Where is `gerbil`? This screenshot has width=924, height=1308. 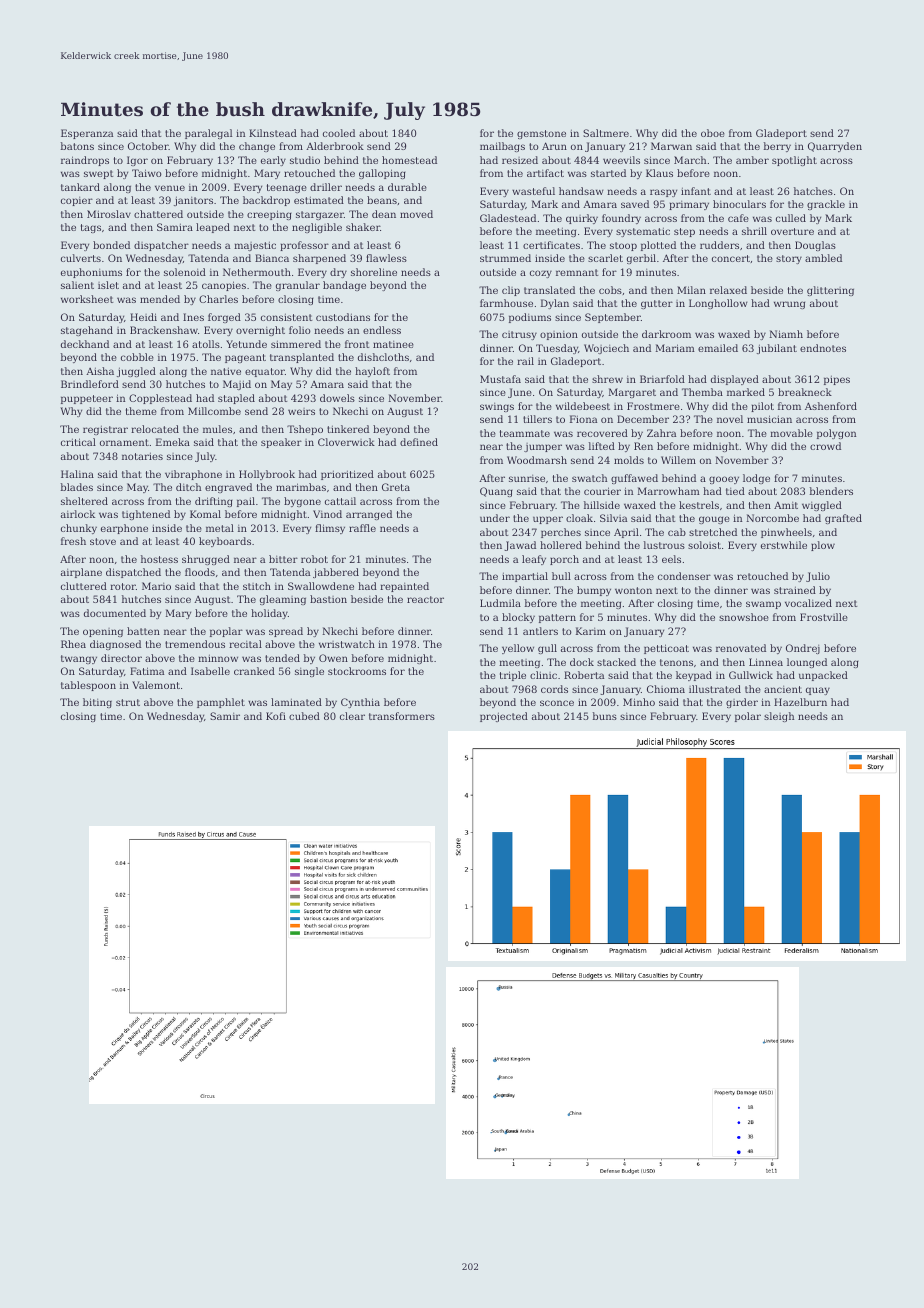 gerbil is located at coordinates (641, 259).
